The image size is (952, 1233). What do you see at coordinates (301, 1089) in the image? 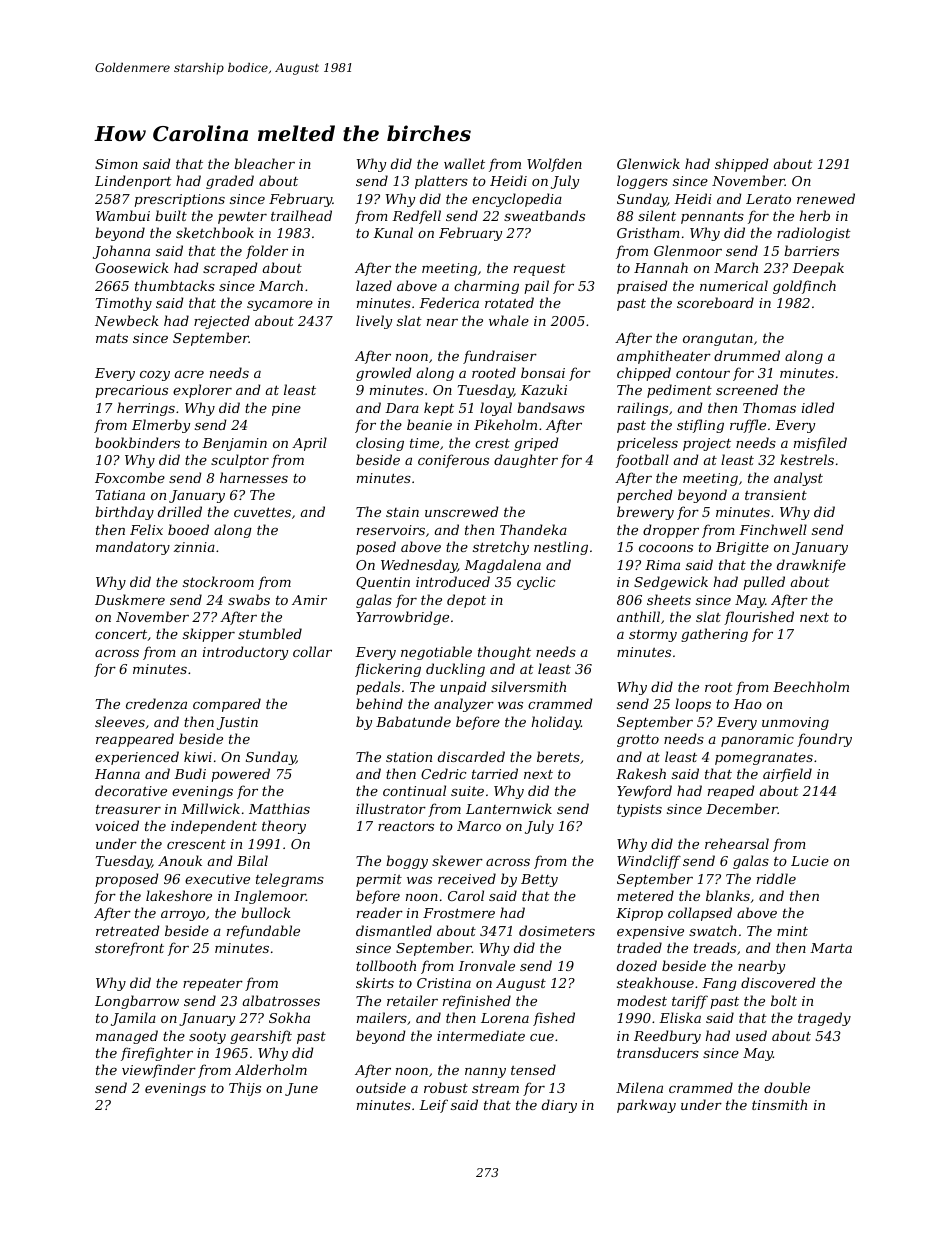
I see `June` at bounding box center [301, 1089].
